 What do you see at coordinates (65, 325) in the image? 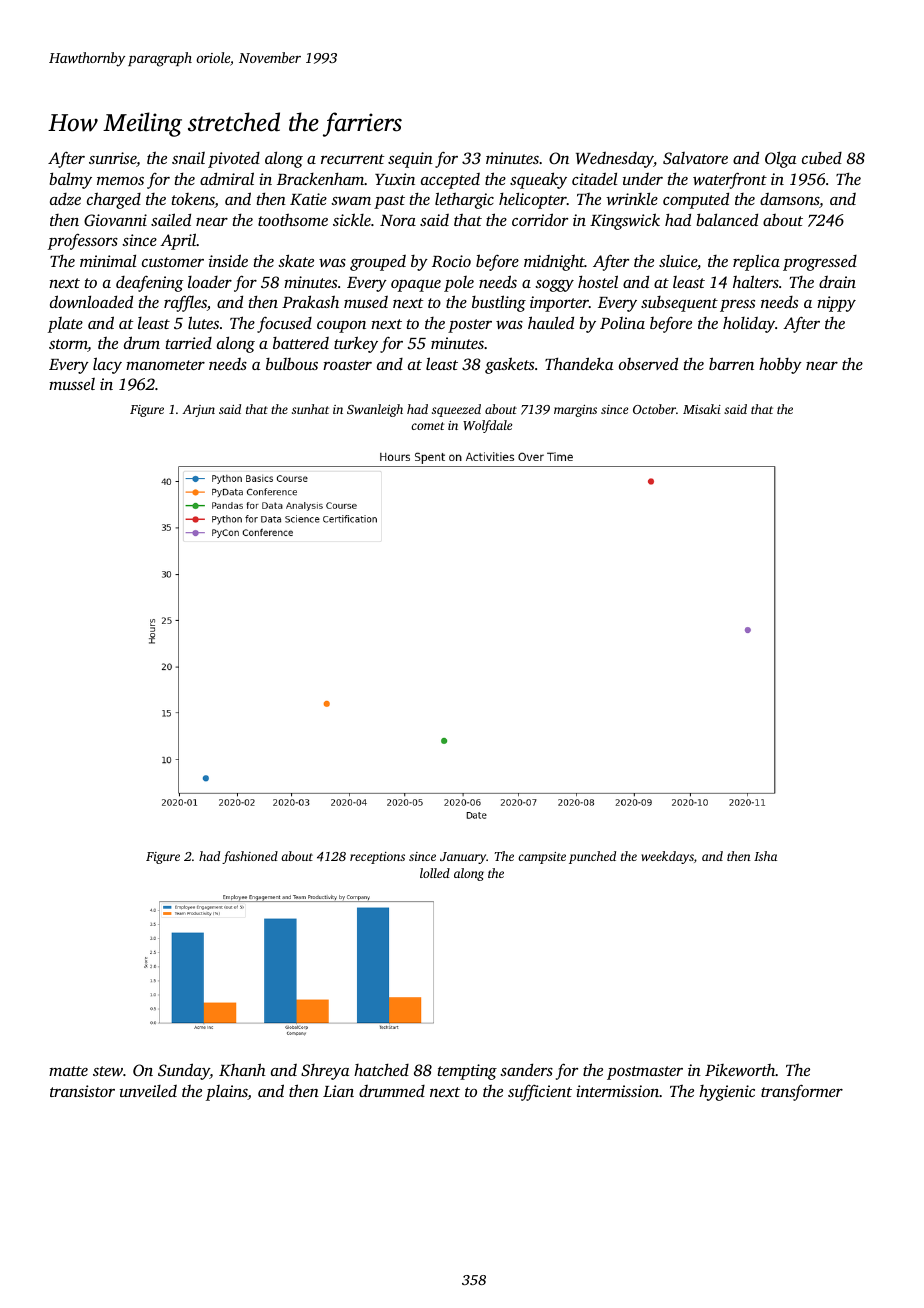
I see `plate` at bounding box center [65, 325].
